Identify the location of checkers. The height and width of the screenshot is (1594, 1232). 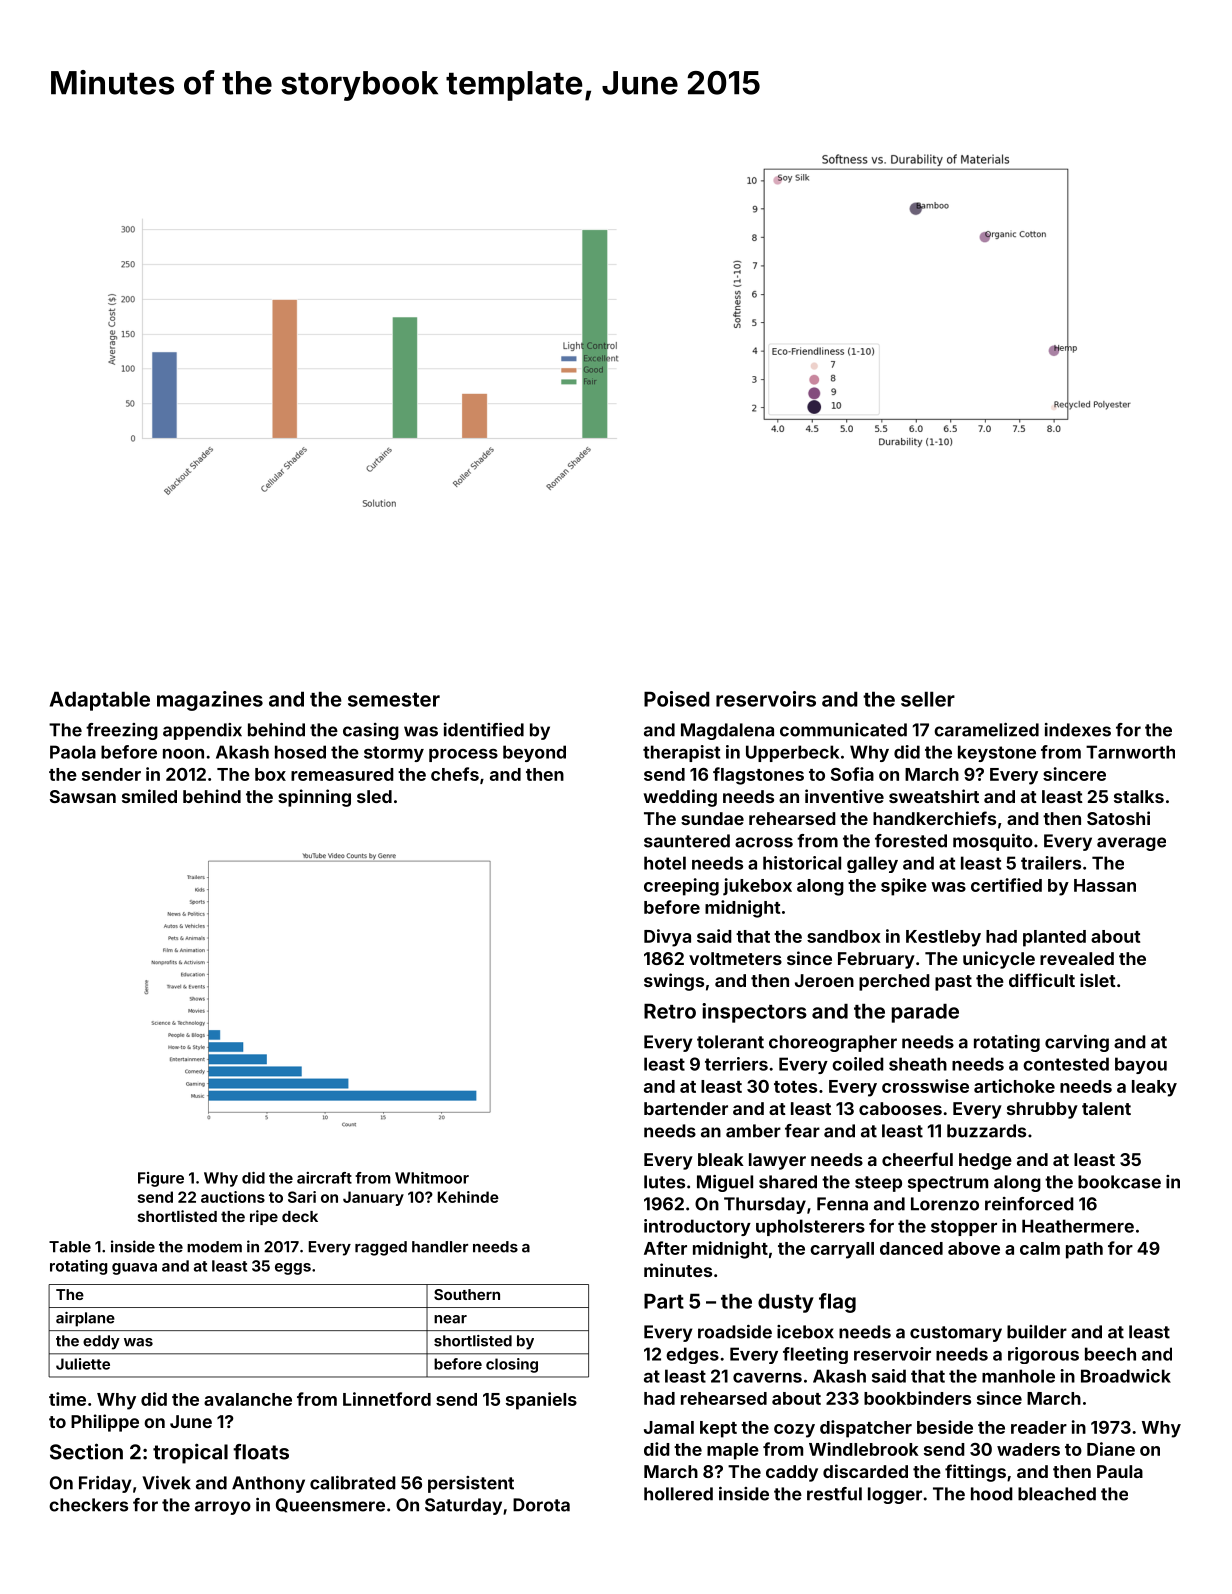
(88, 1505).
